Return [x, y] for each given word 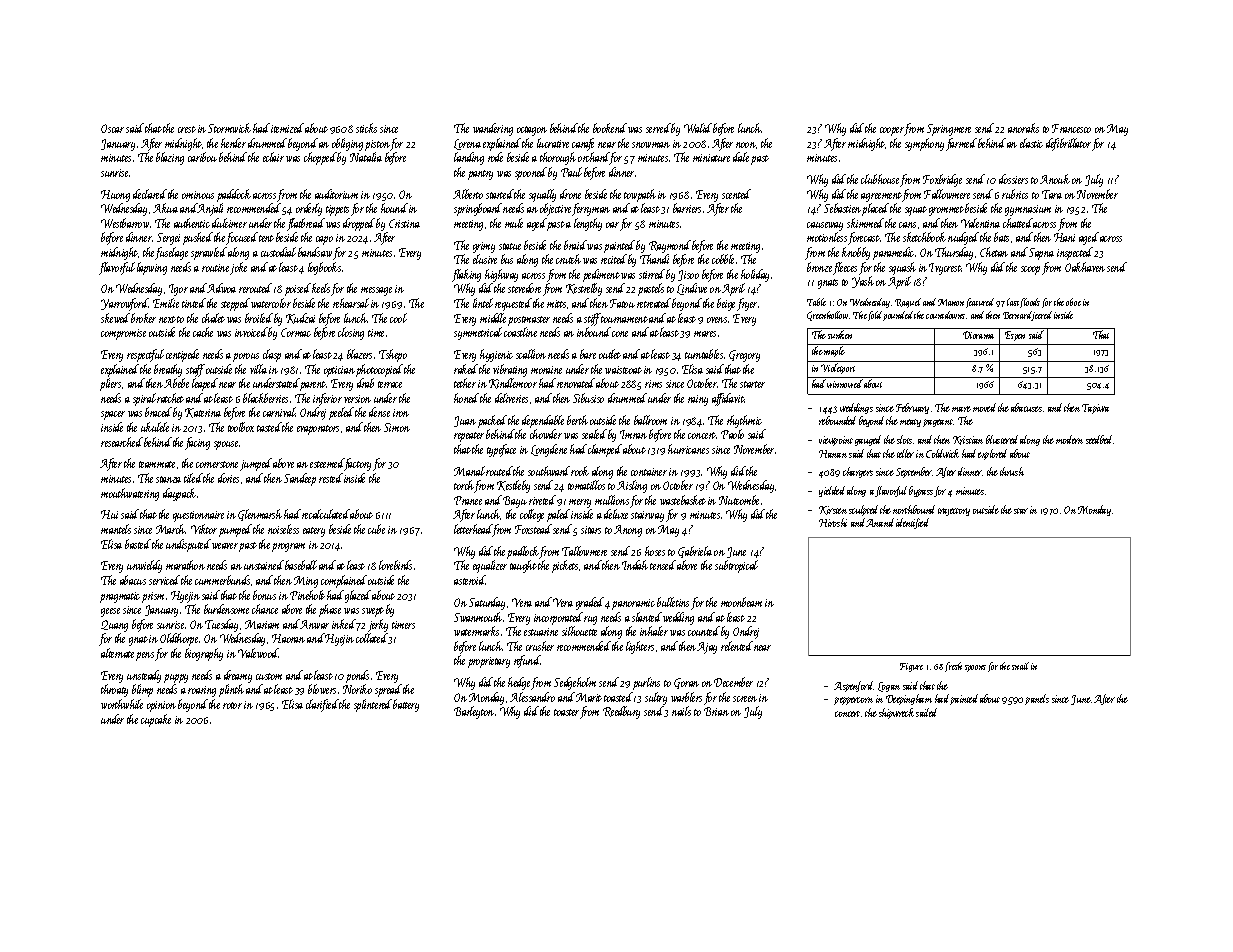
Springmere [949, 130]
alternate [117, 653]
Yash [863, 282]
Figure [911, 667]
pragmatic [120, 597]
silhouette [579, 631]
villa [258, 369]
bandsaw [315, 252]
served [658, 128]
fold [875, 316]
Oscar [112, 128]
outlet [610, 354]
